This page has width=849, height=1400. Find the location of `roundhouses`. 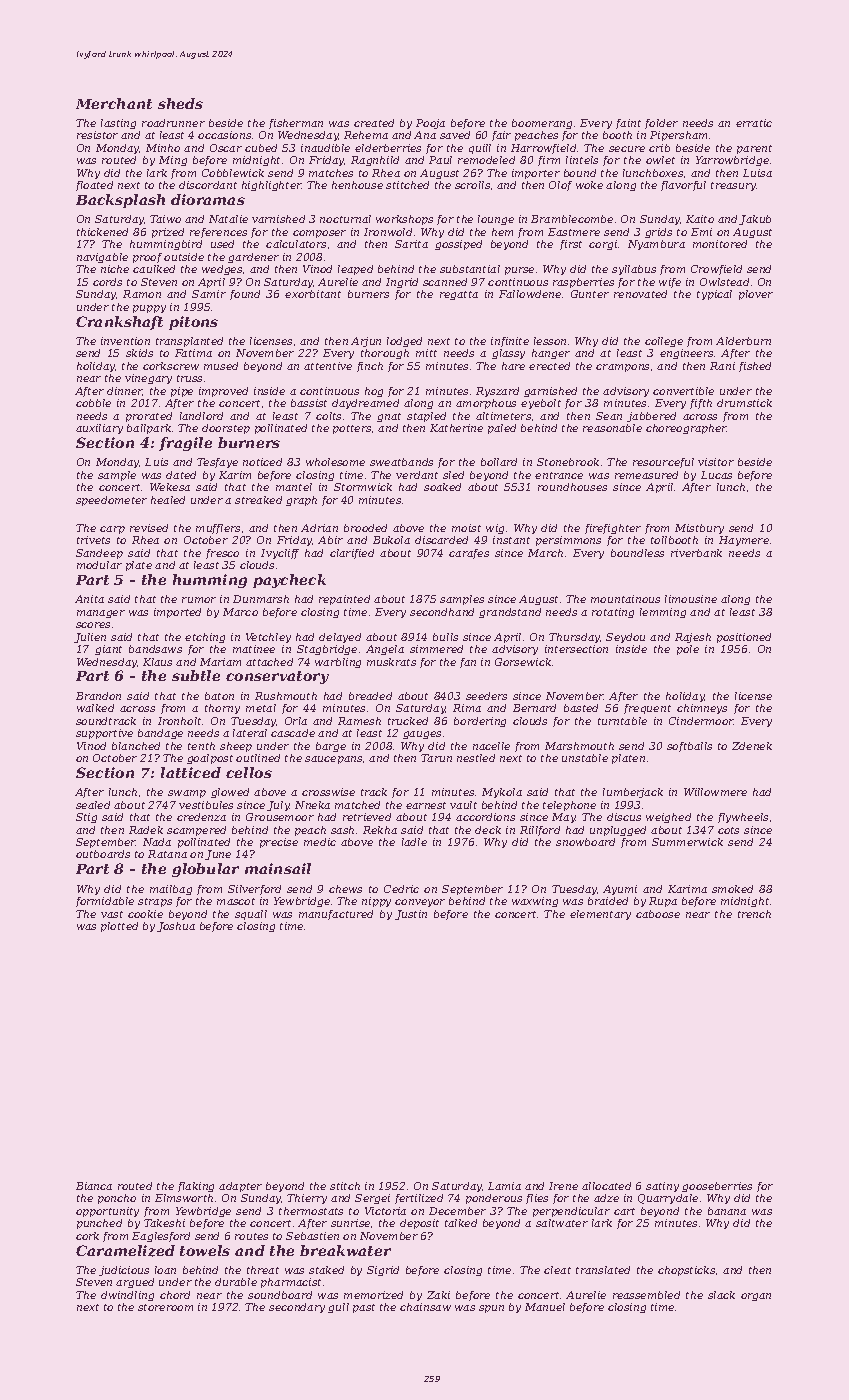

roundhouses is located at coordinates (572, 487).
